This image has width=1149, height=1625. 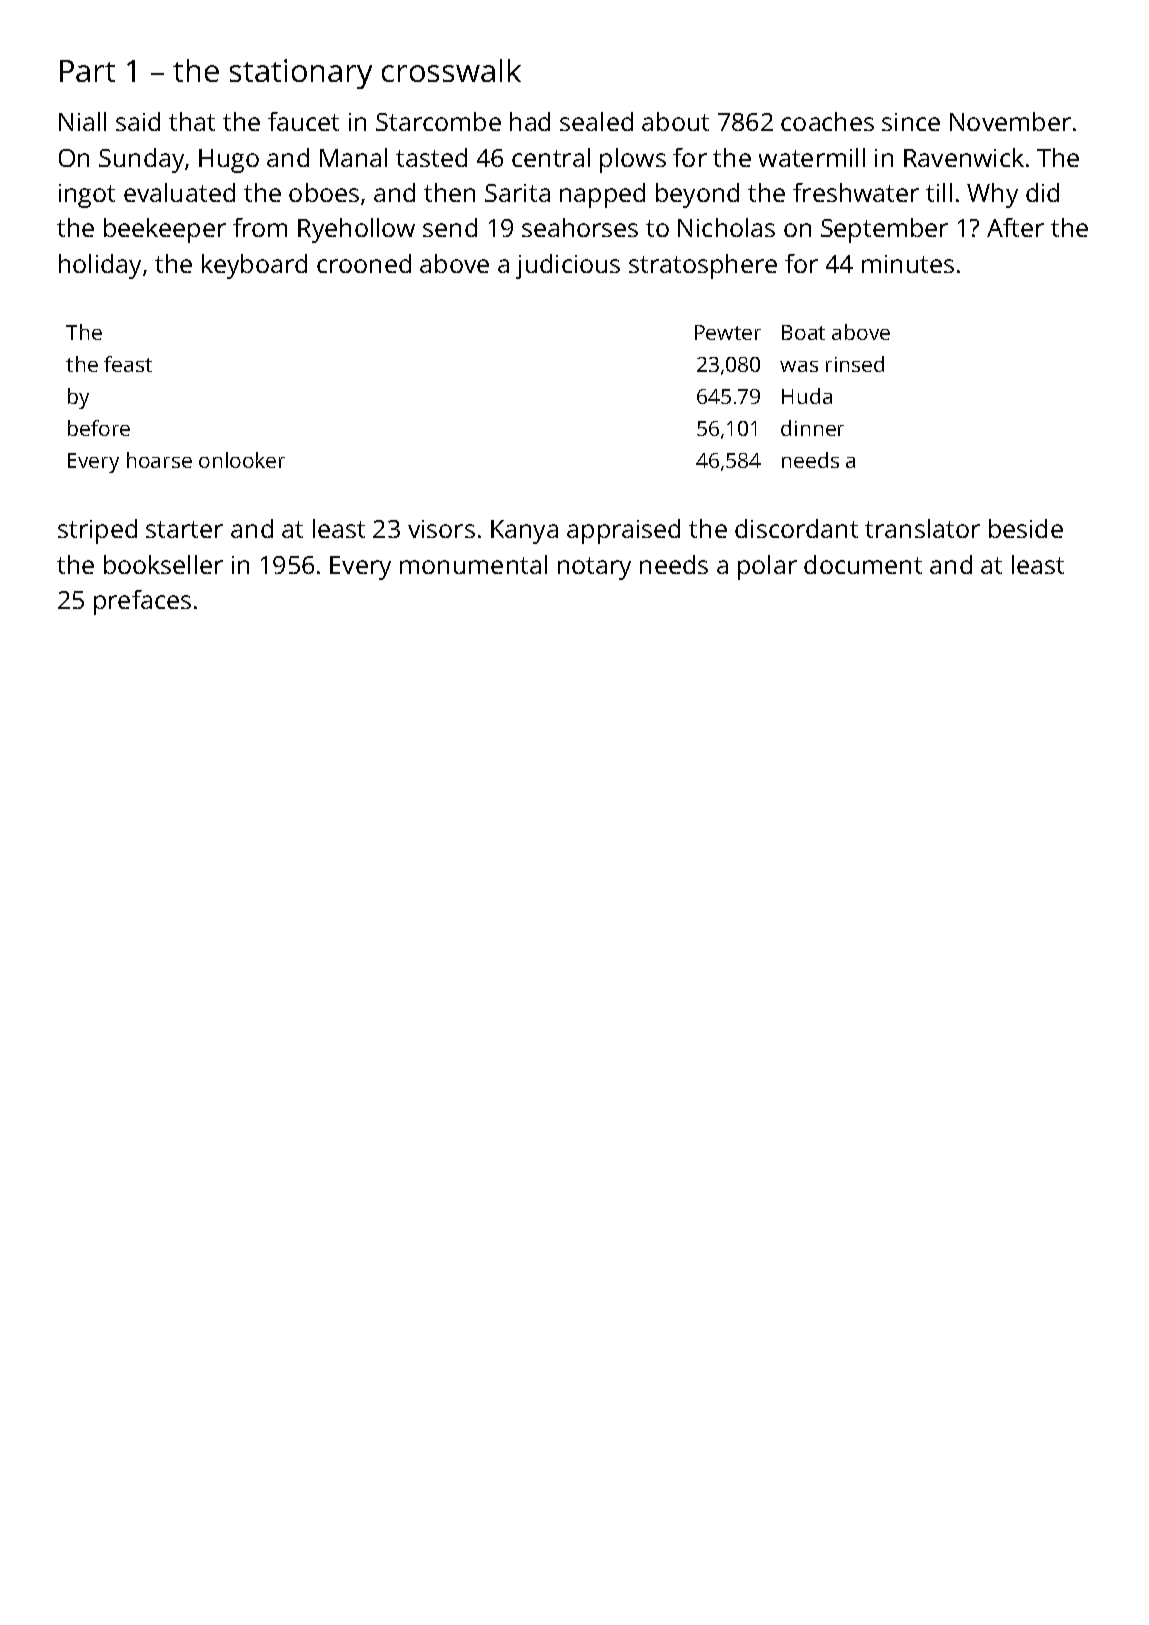 I want to click on beyond, so click(x=697, y=195).
